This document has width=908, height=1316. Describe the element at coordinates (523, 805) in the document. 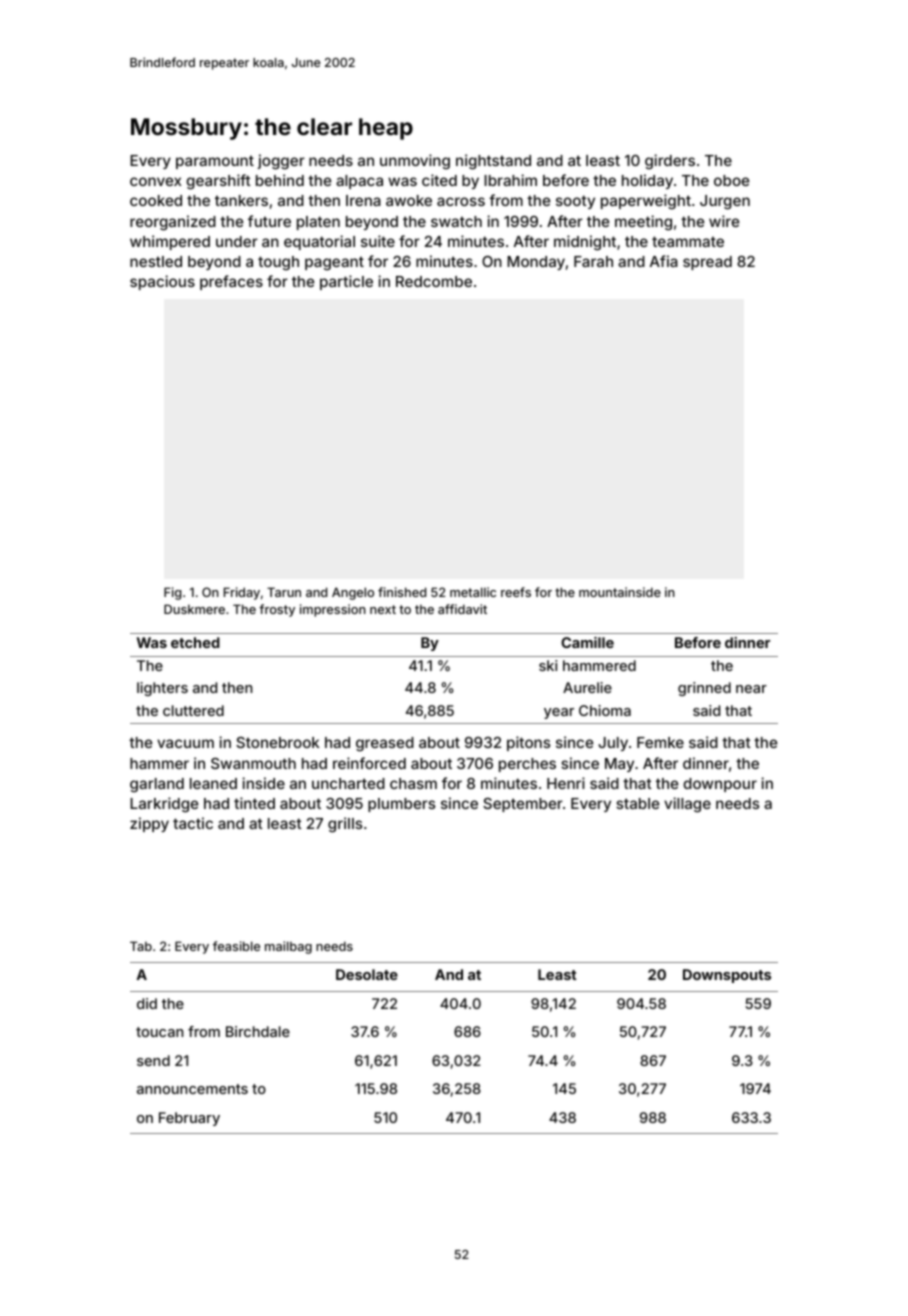

I see `September` at that location.
